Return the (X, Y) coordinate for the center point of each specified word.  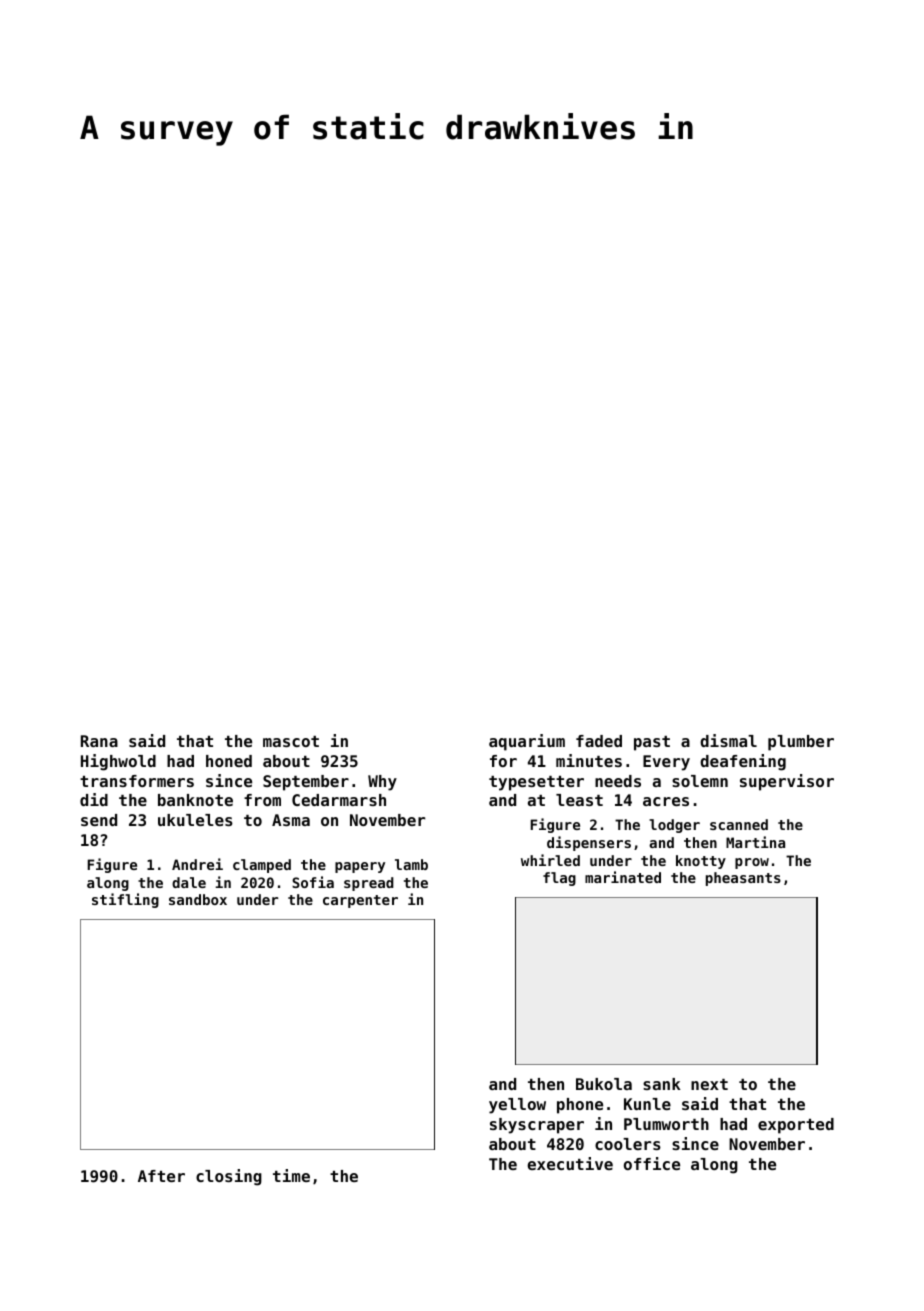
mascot (291, 741)
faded (599, 741)
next (709, 1084)
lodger (674, 826)
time (291, 1175)
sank (662, 1084)
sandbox (198, 899)
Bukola (604, 1084)
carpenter (360, 901)
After (161, 1176)
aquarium (527, 742)
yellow (517, 1106)
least (579, 800)
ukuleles (195, 820)
